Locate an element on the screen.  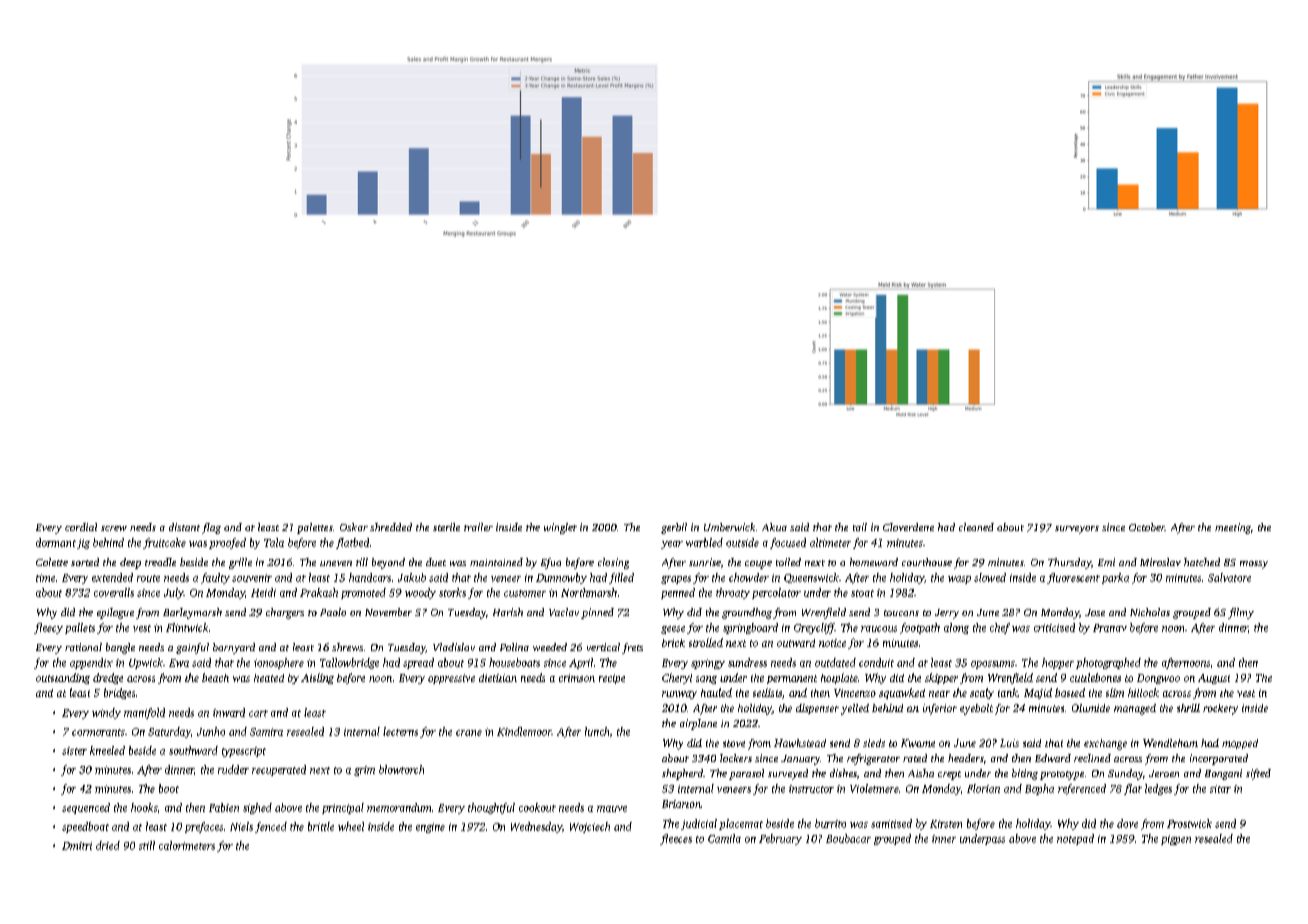
warbled is located at coordinates (704, 542).
